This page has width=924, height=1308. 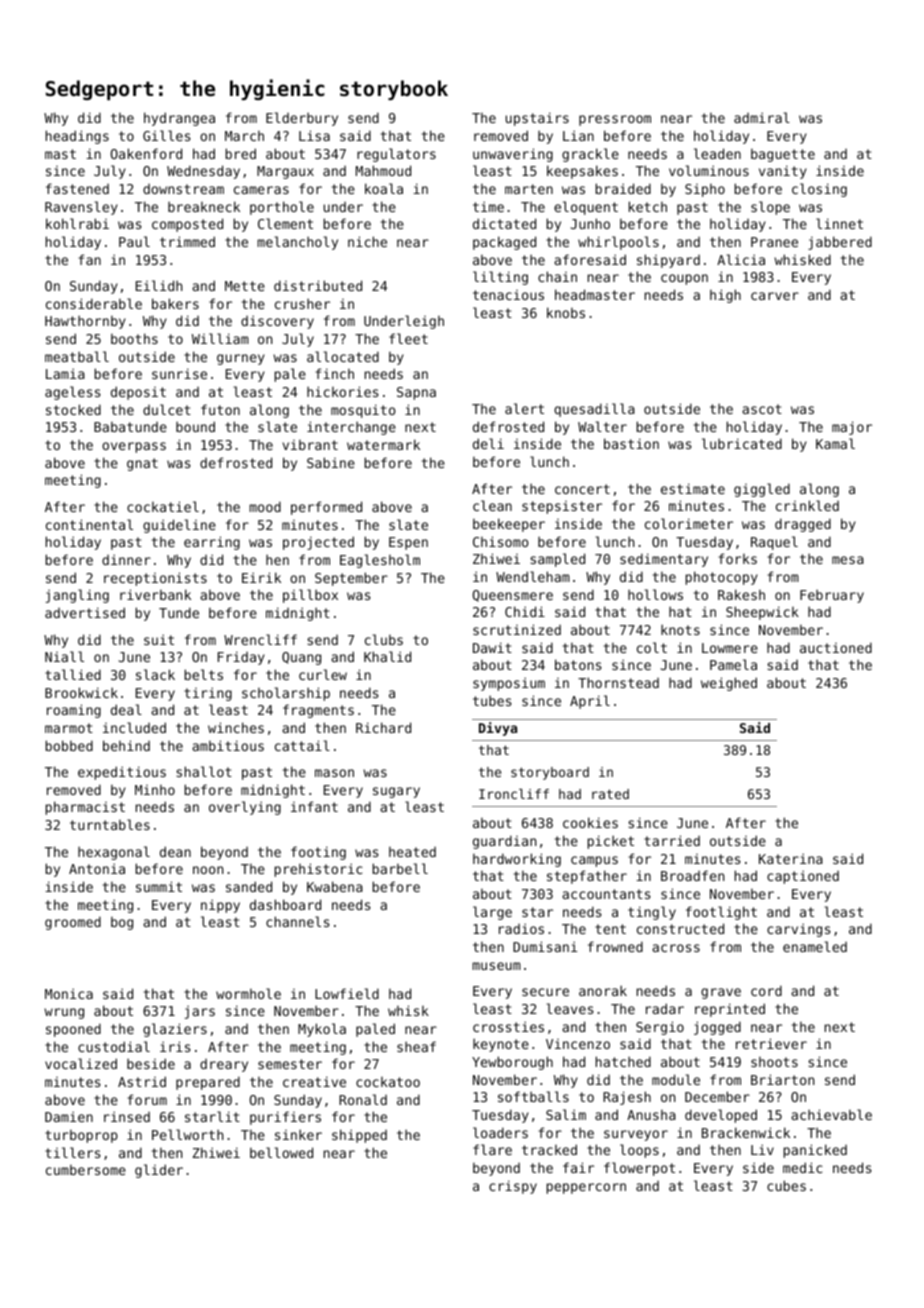 I want to click on Katerina, so click(x=791, y=858).
